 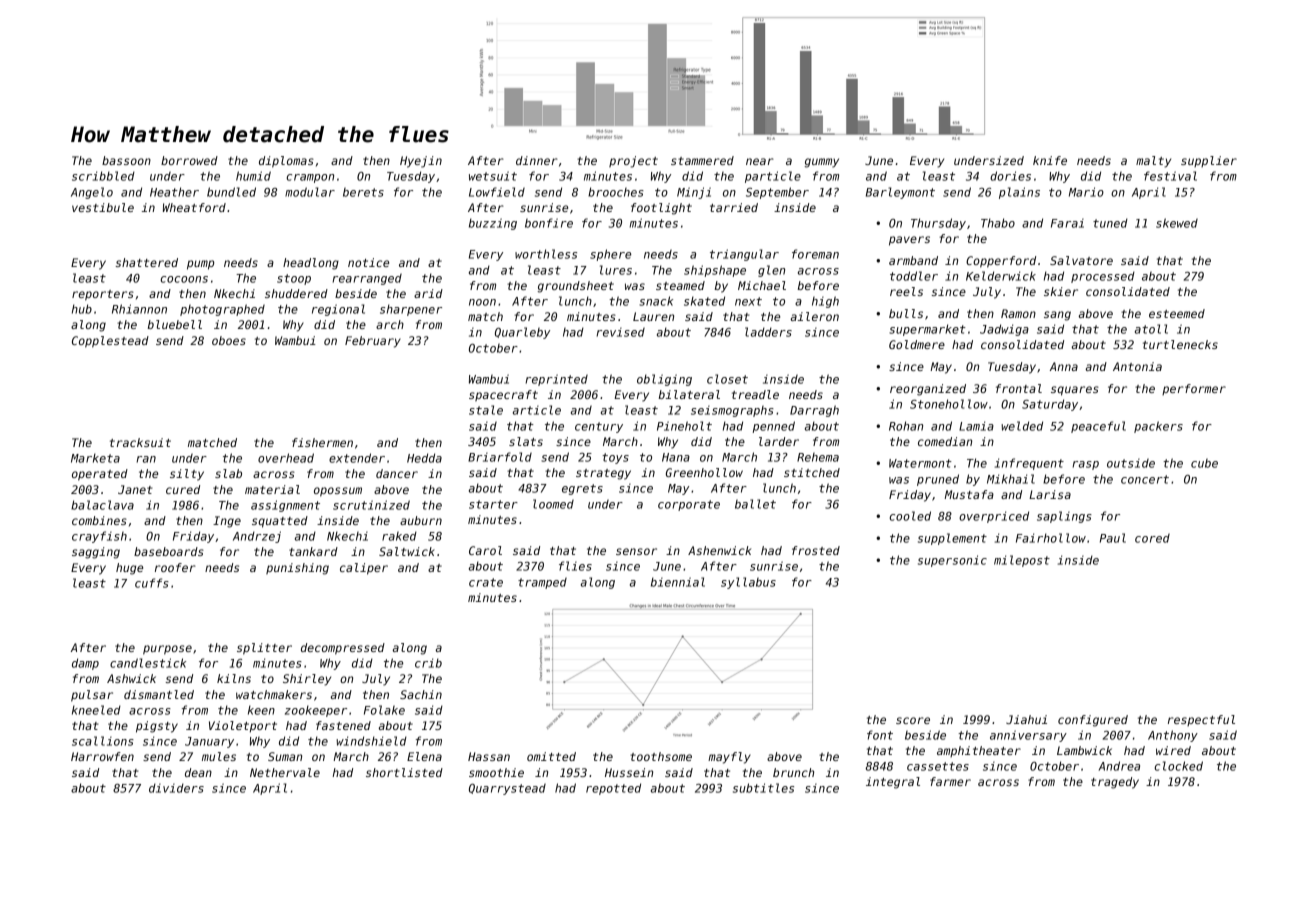 I want to click on Ashwick, so click(x=131, y=678).
